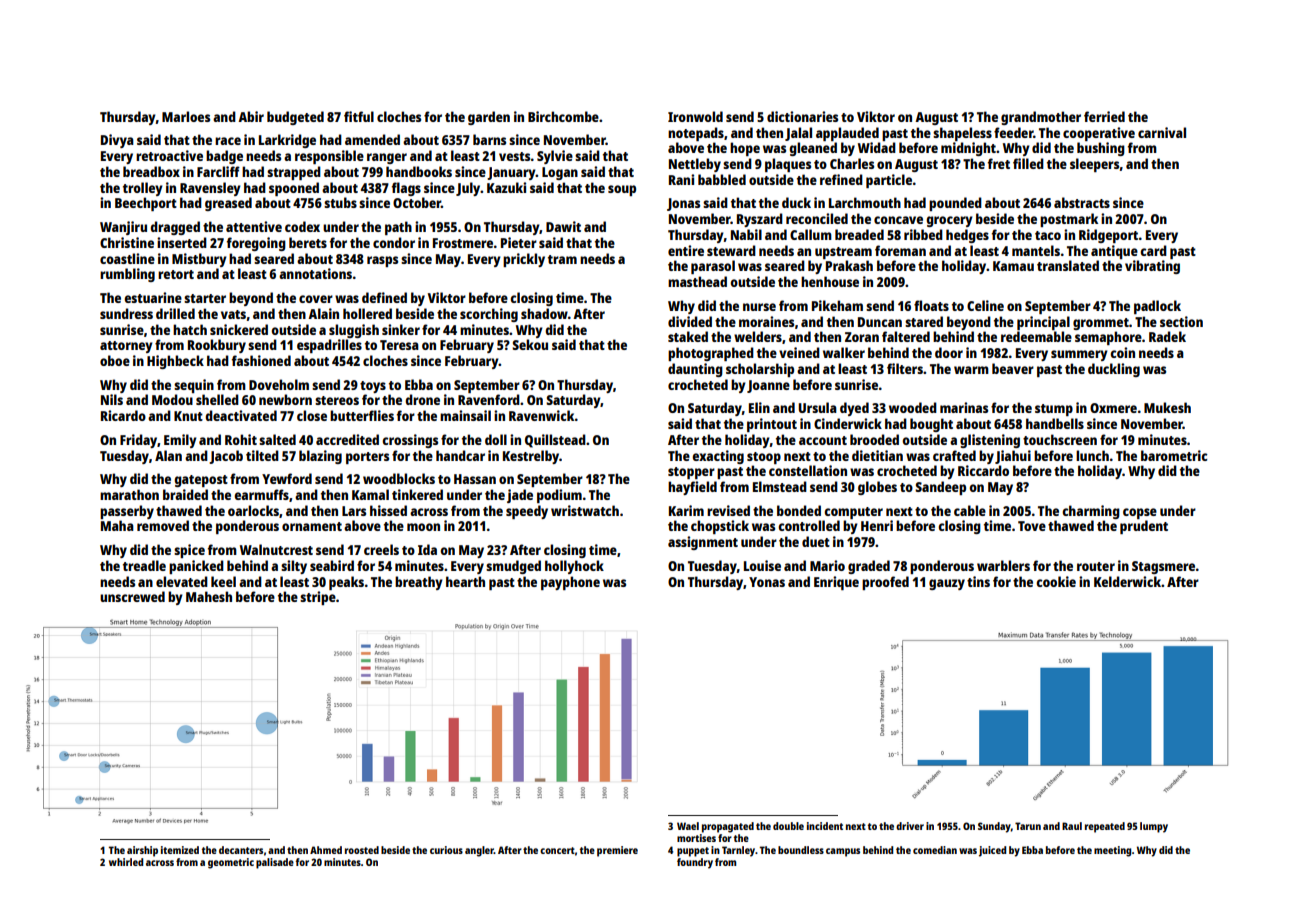 This image has width=1308, height=924. Describe the element at coordinates (746, 234) in the image. I see `Nabil` at that location.
